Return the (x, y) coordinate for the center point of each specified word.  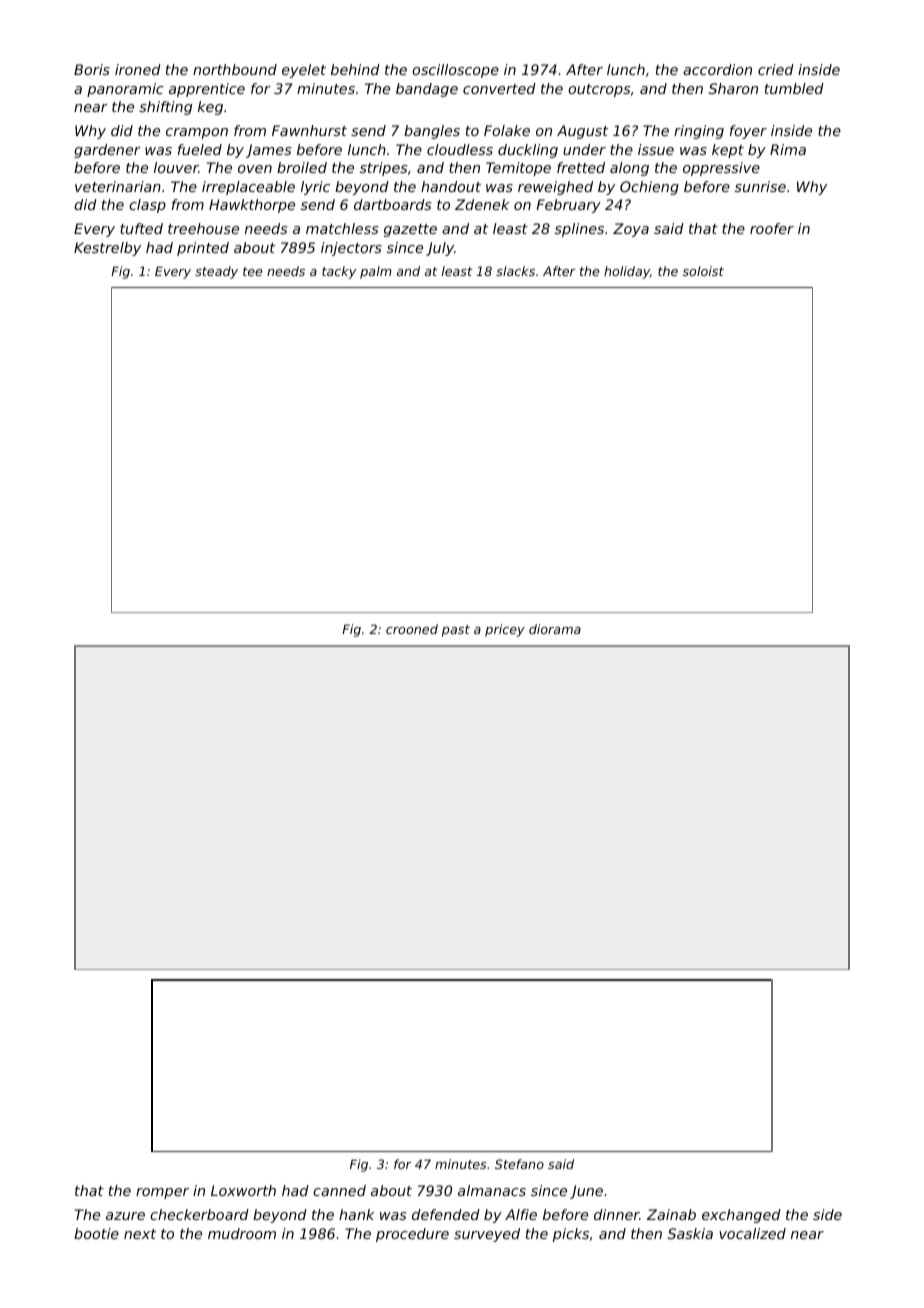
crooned (412, 629)
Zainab (671, 1214)
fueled (200, 149)
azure (125, 1216)
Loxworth (243, 1190)
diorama (555, 629)
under (584, 149)
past (456, 631)
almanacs (492, 1190)
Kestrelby (107, 249)
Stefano (519, 1164)
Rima (788, 149)
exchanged (741, 1216)
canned (339, 1190)
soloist (703, 271)
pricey (505, 630)
